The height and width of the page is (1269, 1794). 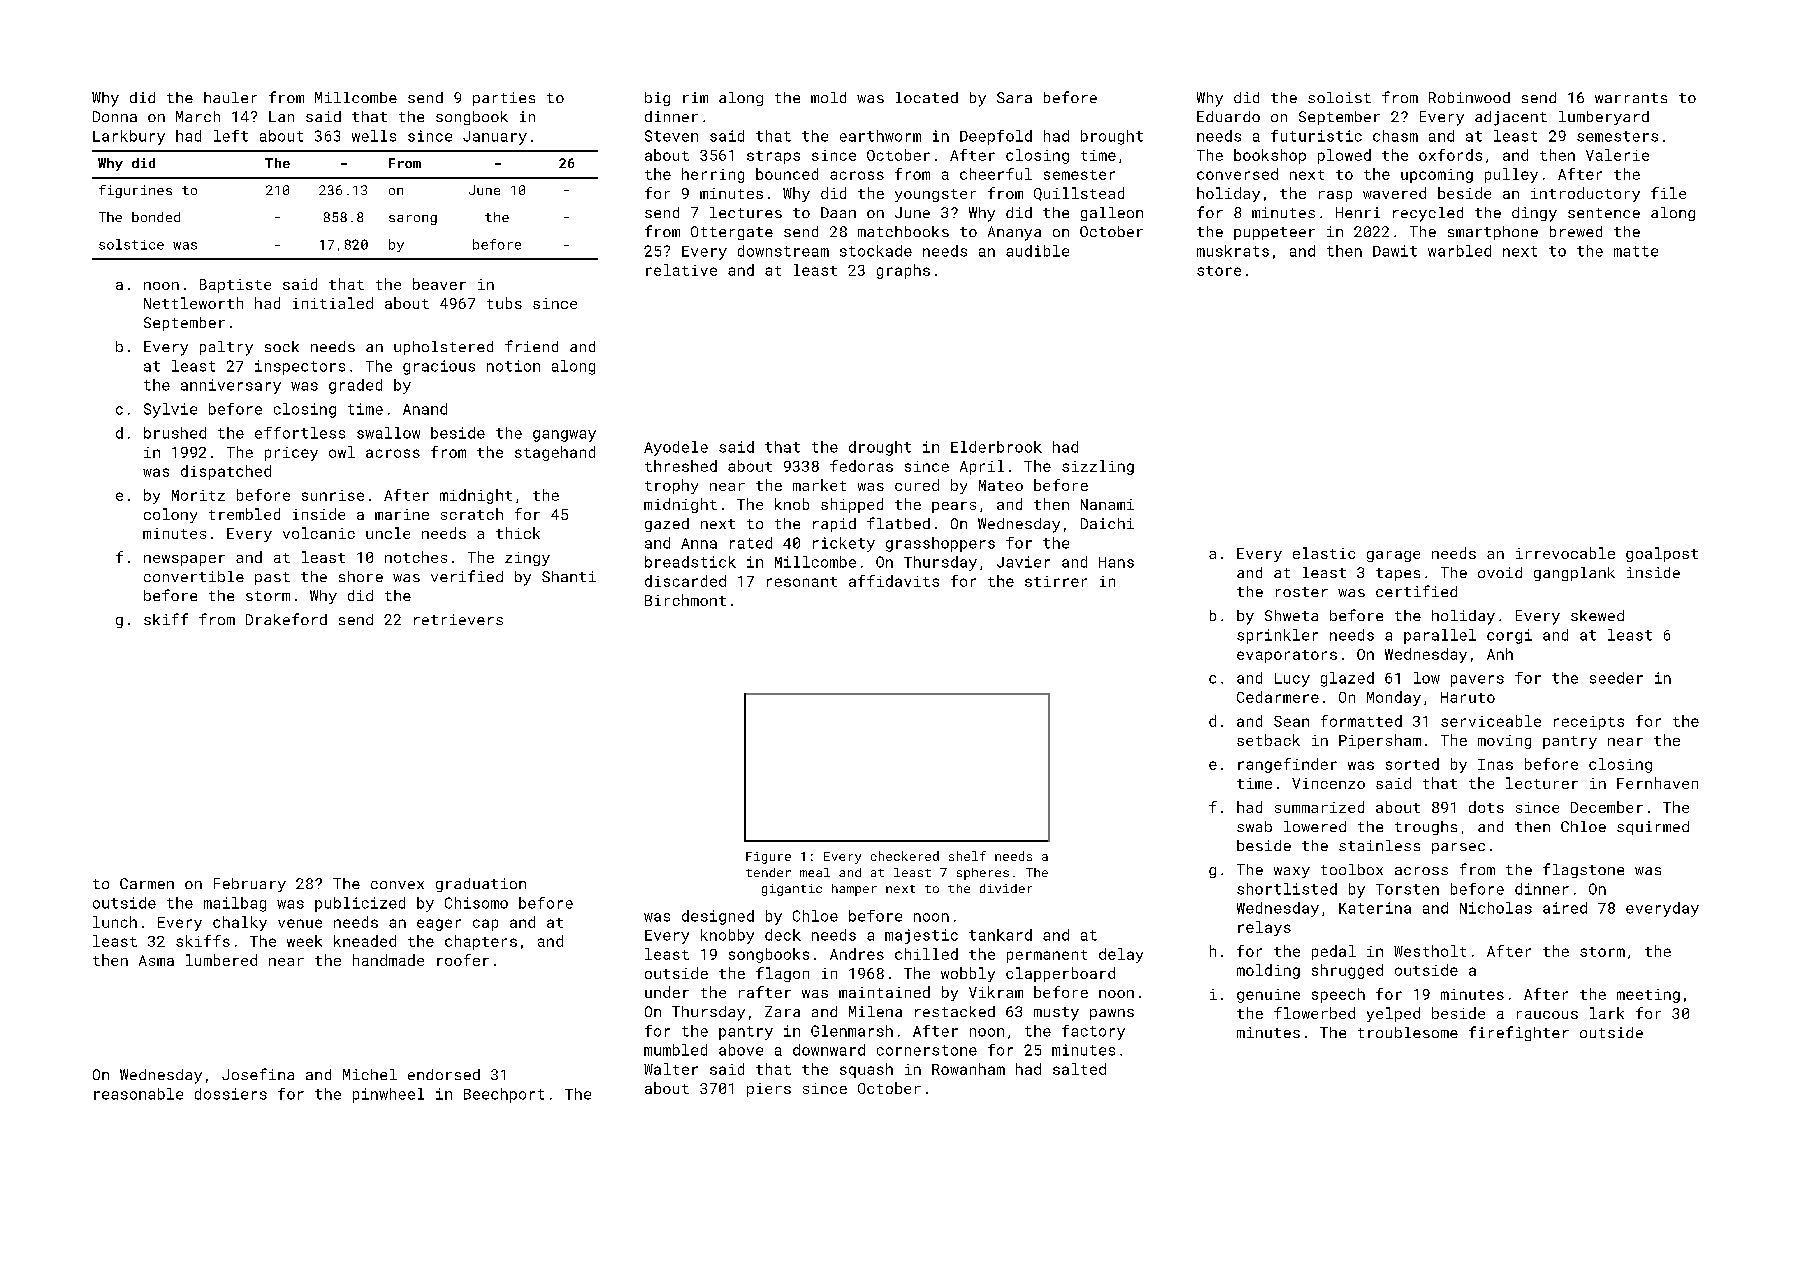 I want to click on reasonable, so click(x=138, y=1094).
